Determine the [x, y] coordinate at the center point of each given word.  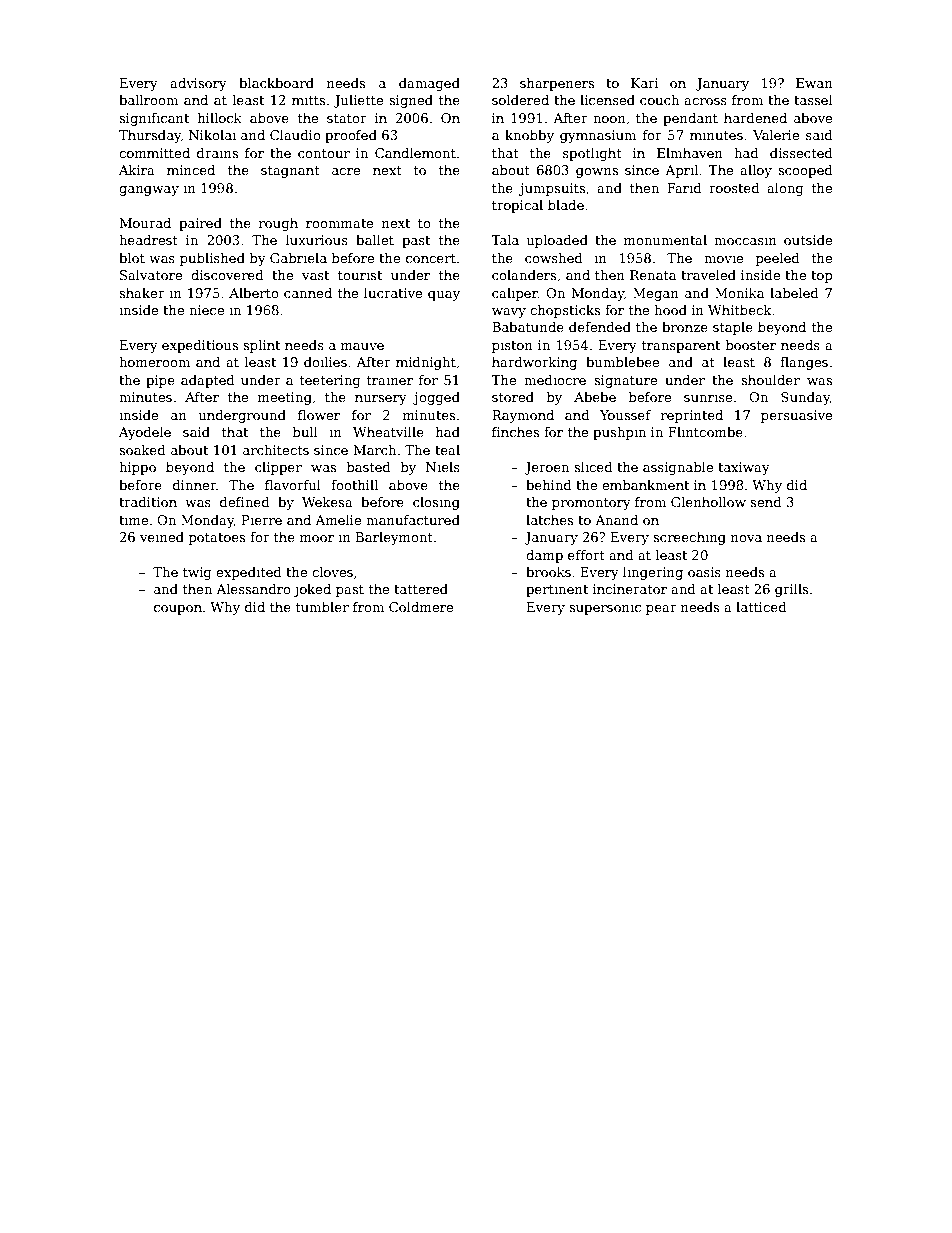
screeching [689, 538]
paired [200, 224]
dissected [801, 153]
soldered [520, 100]
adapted [208, 381]
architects [276, 450]
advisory [198, 84]
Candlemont [415, 153]
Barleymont [394, 538]
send [766, 502]
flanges [804, 363]
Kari [644, 83]
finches [515, 432]
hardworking [534, 363]
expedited [249, 573]
